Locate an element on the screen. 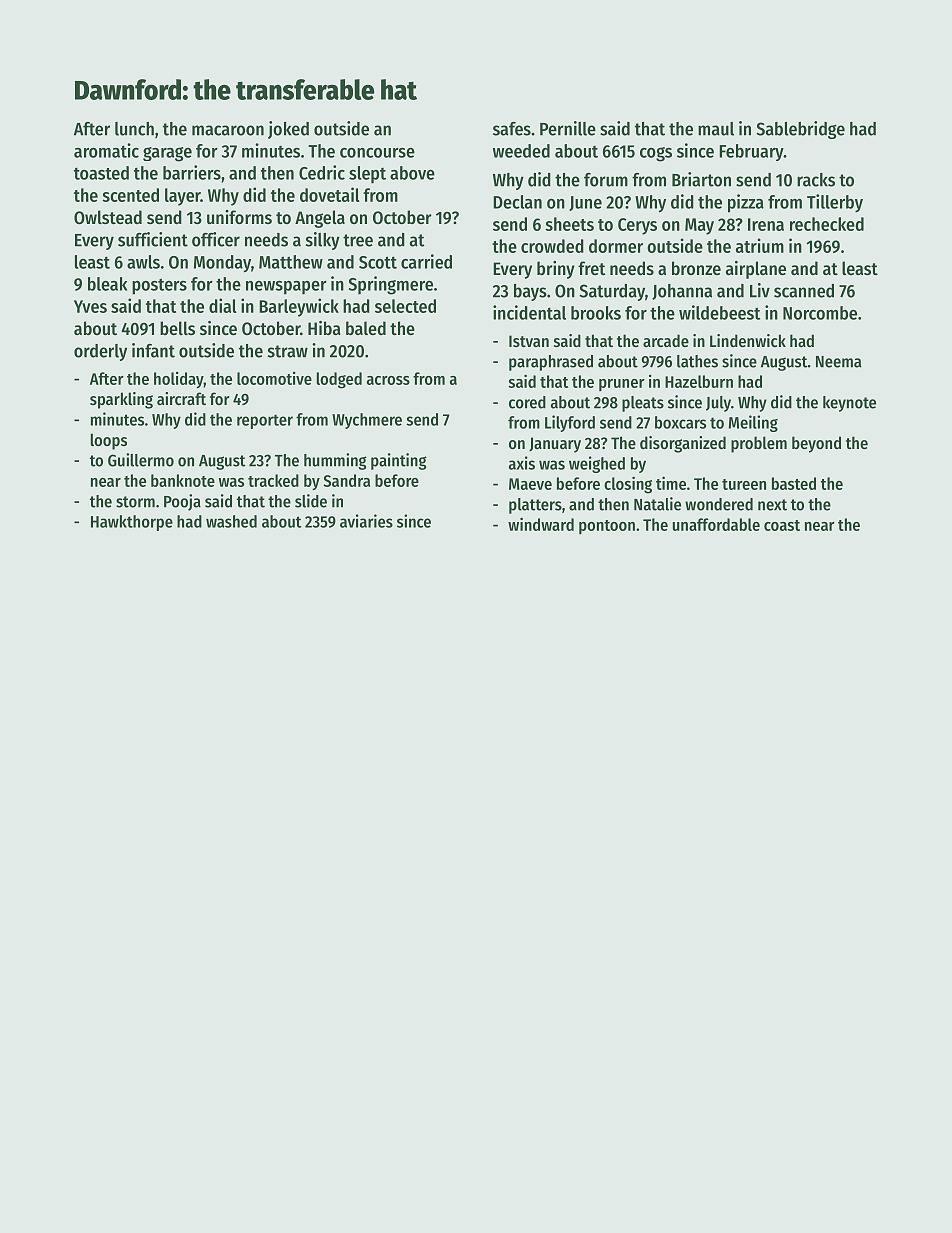 The width and height of the screenshot is (952, 1233). Declan is located at coordinates (517, 202).
